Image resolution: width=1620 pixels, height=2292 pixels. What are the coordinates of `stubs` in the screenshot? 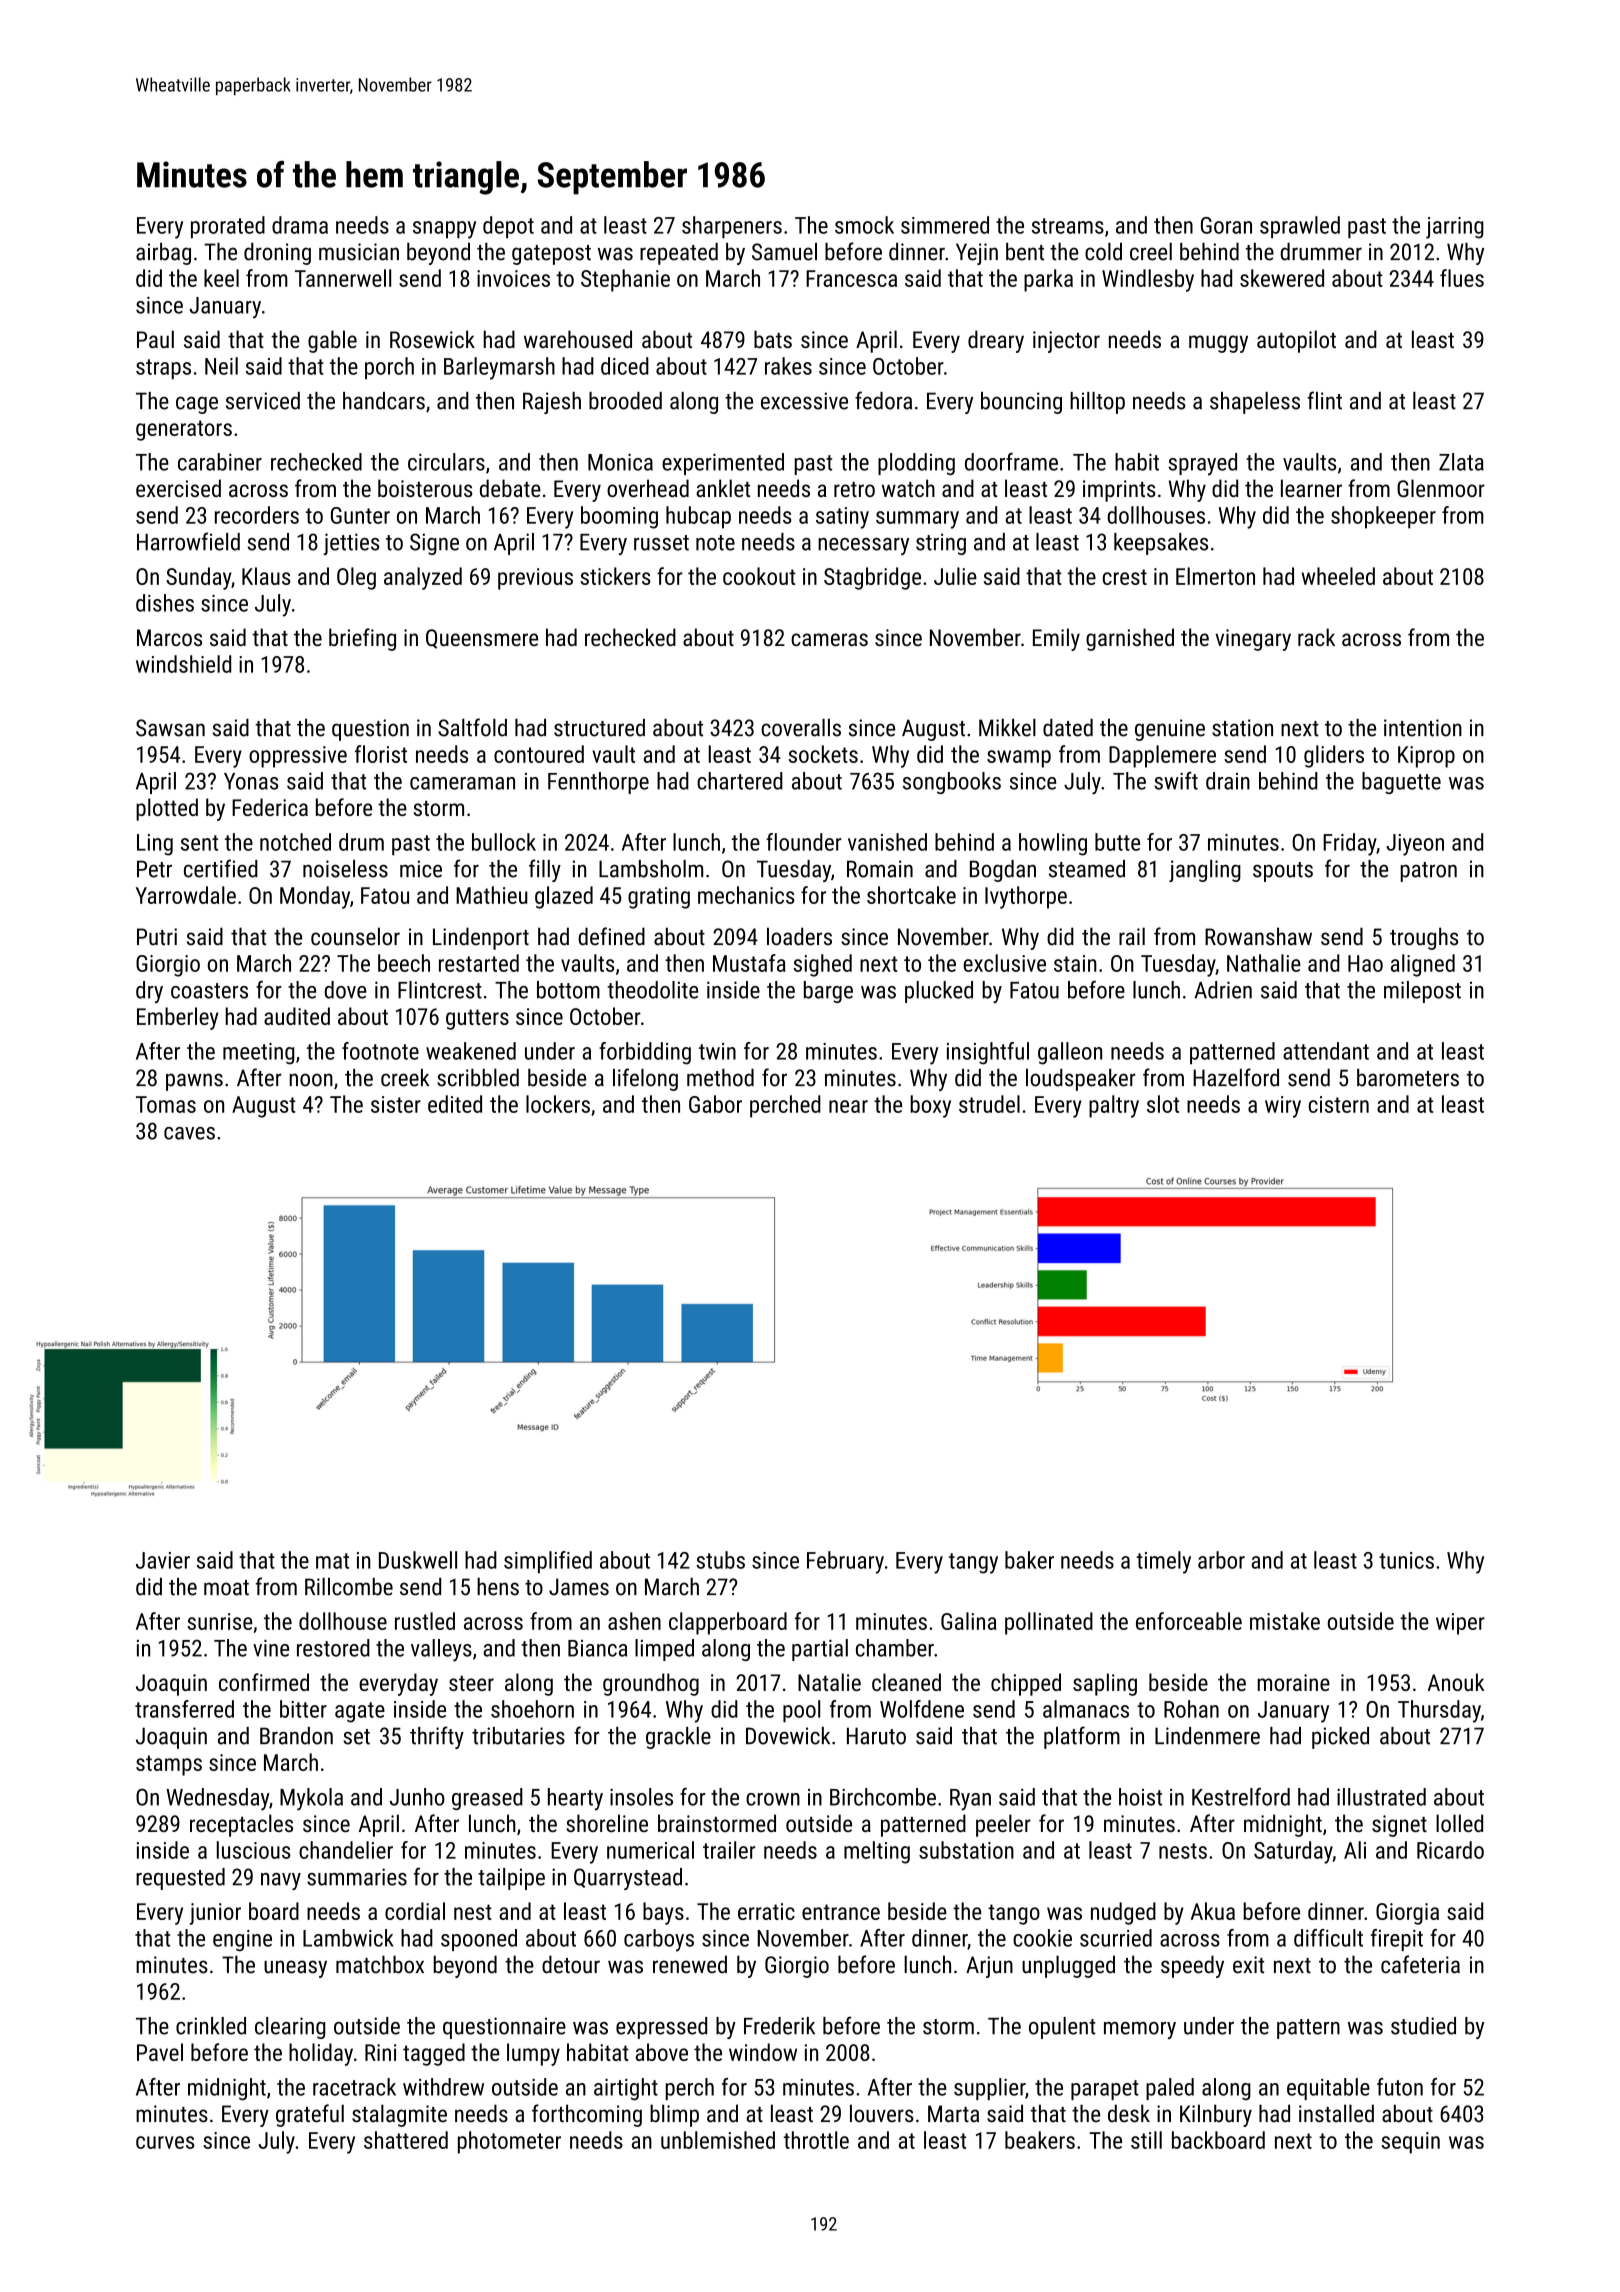 It's located at (720, 1560).
